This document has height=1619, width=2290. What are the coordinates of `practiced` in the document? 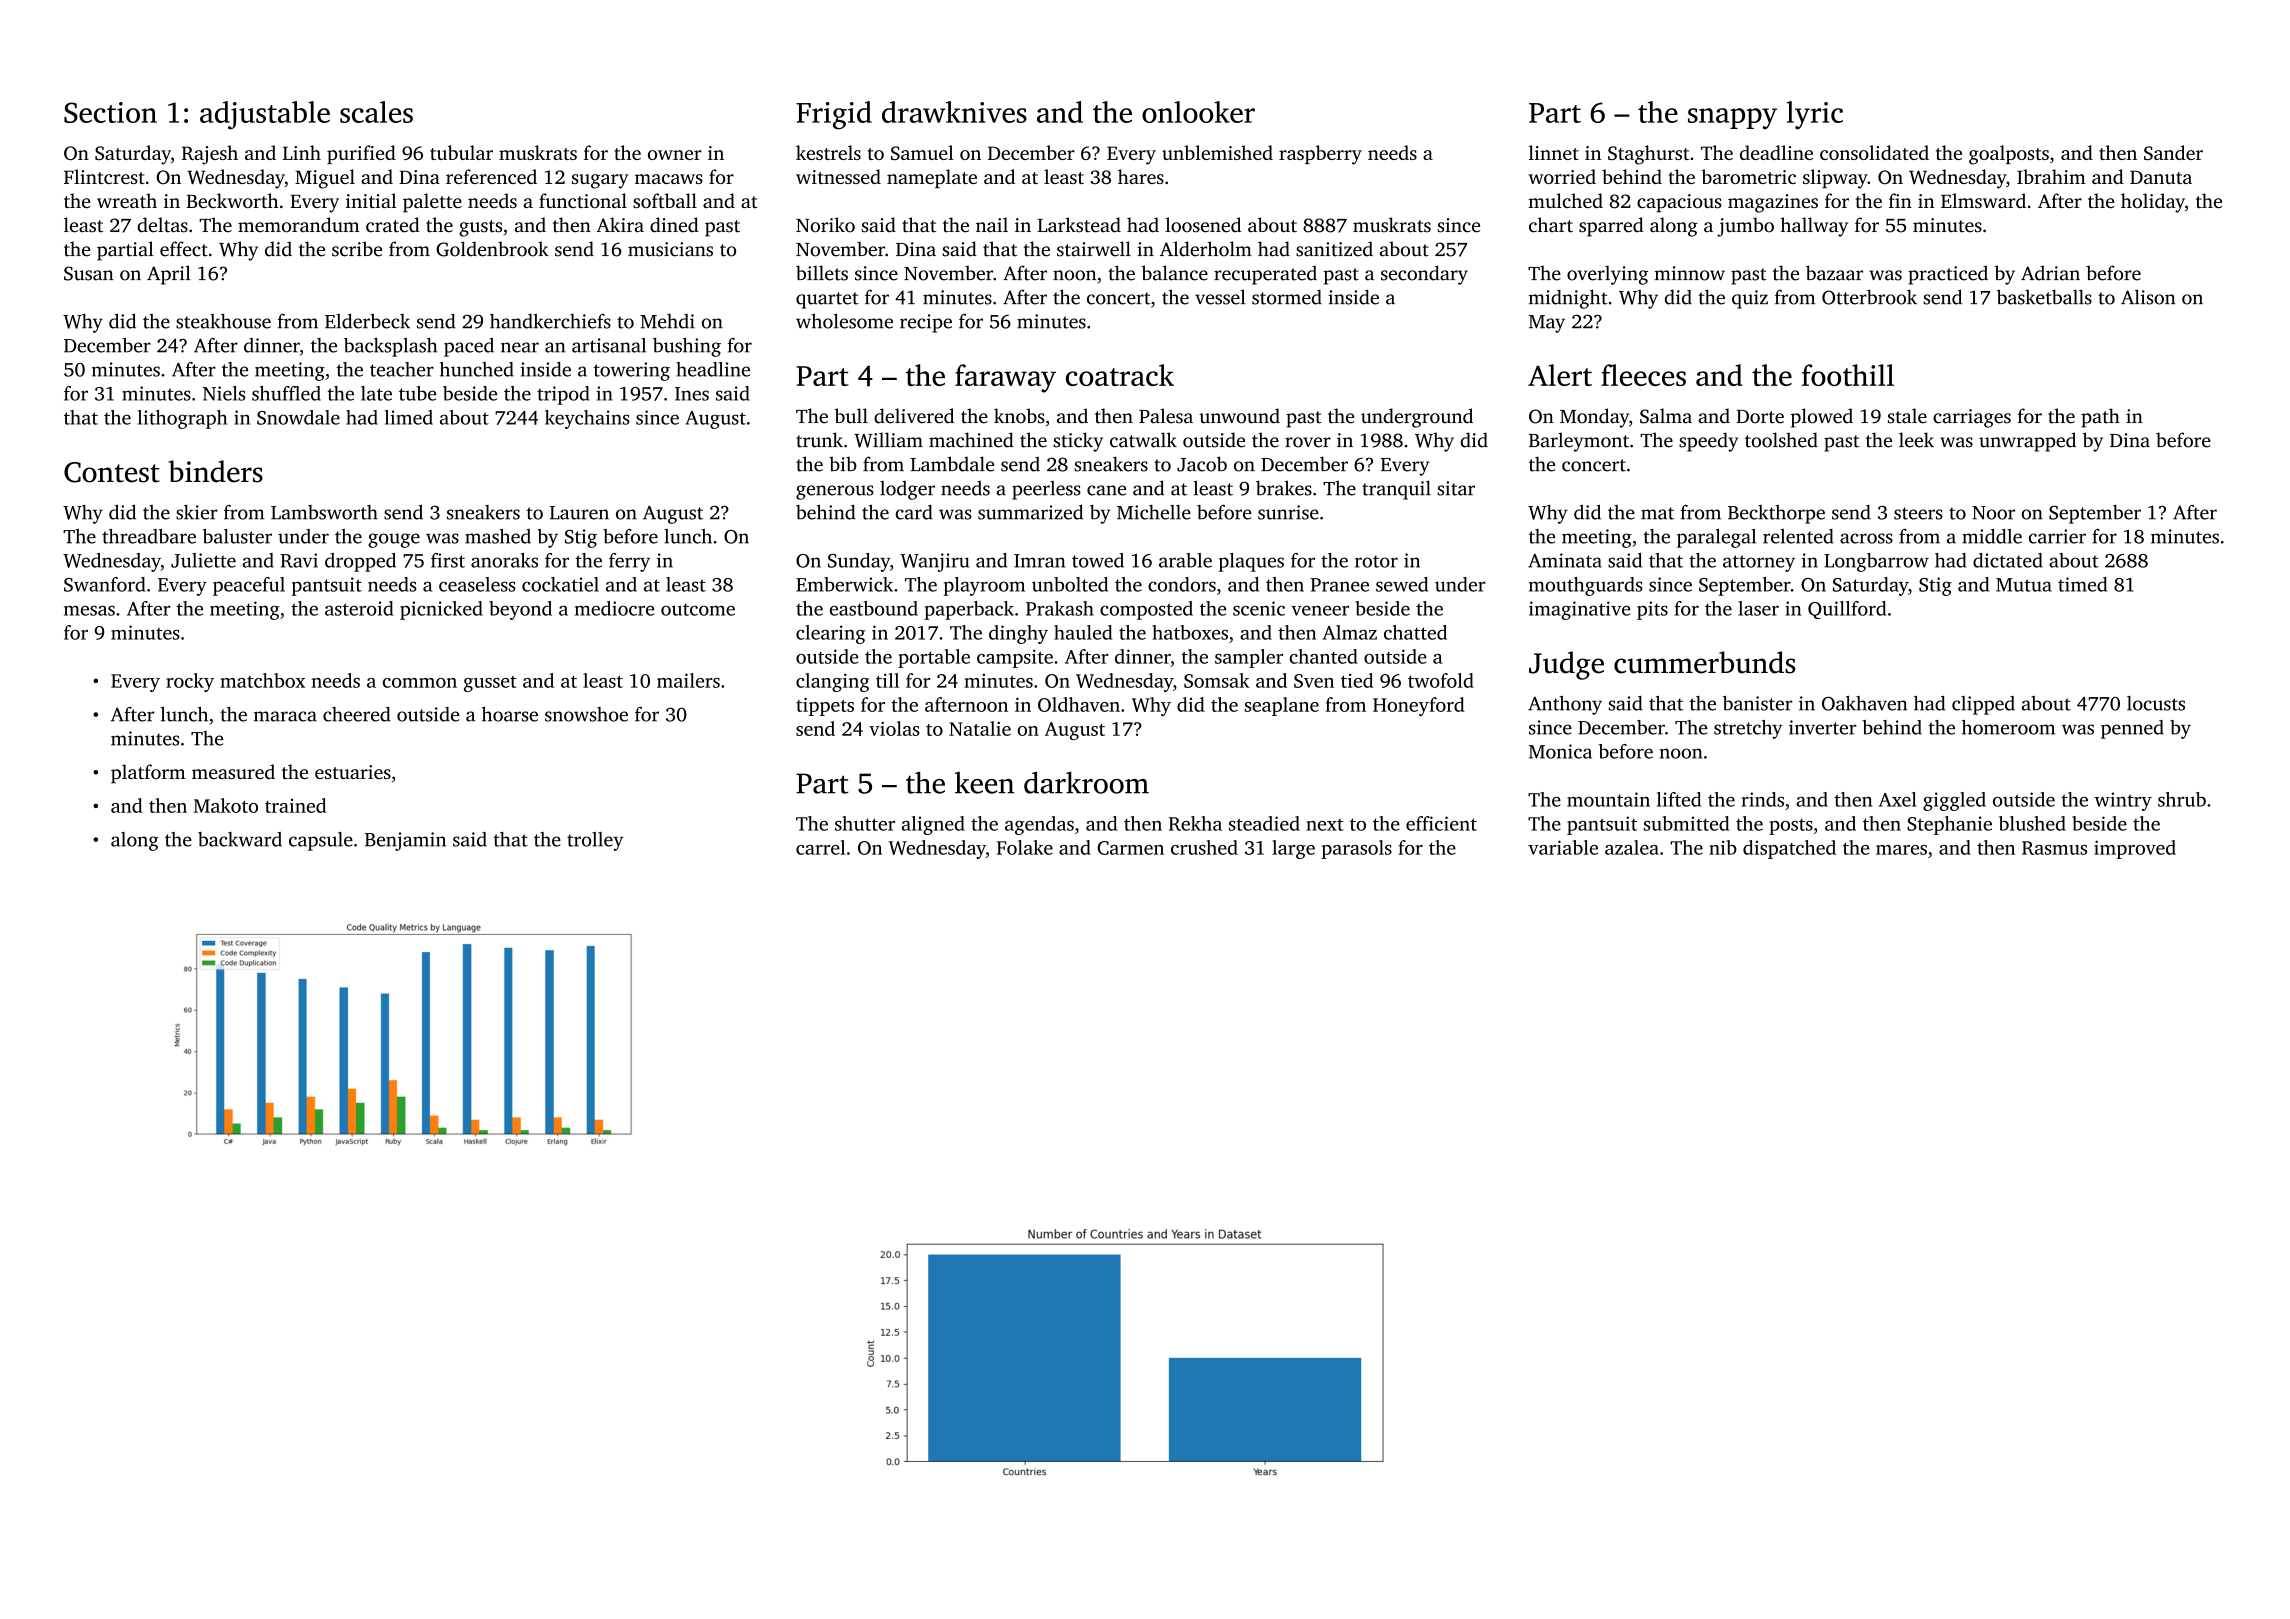 It's located at (1948, 275).
